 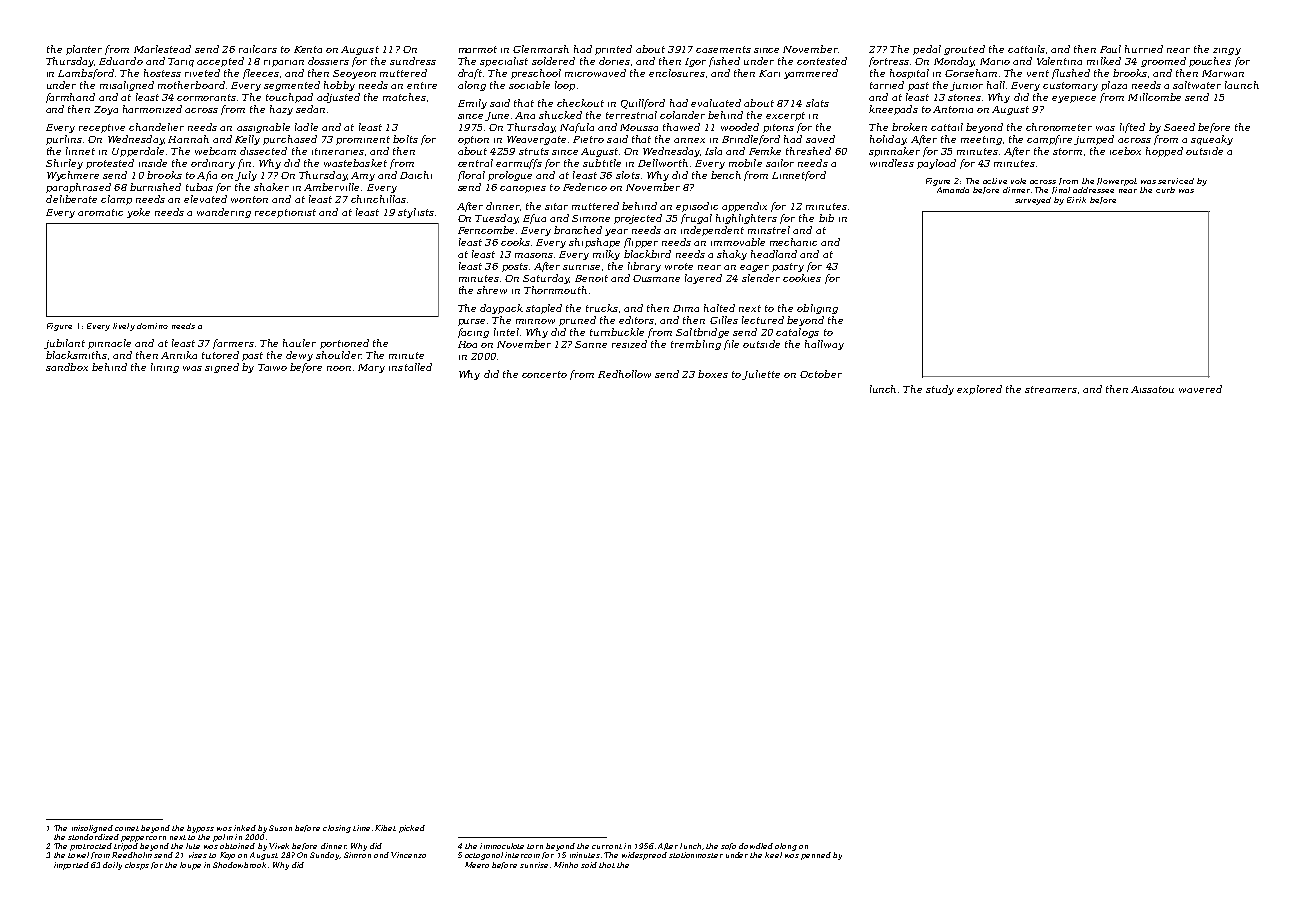 I want to click on Valentina, so click(x=1059, y=61).
